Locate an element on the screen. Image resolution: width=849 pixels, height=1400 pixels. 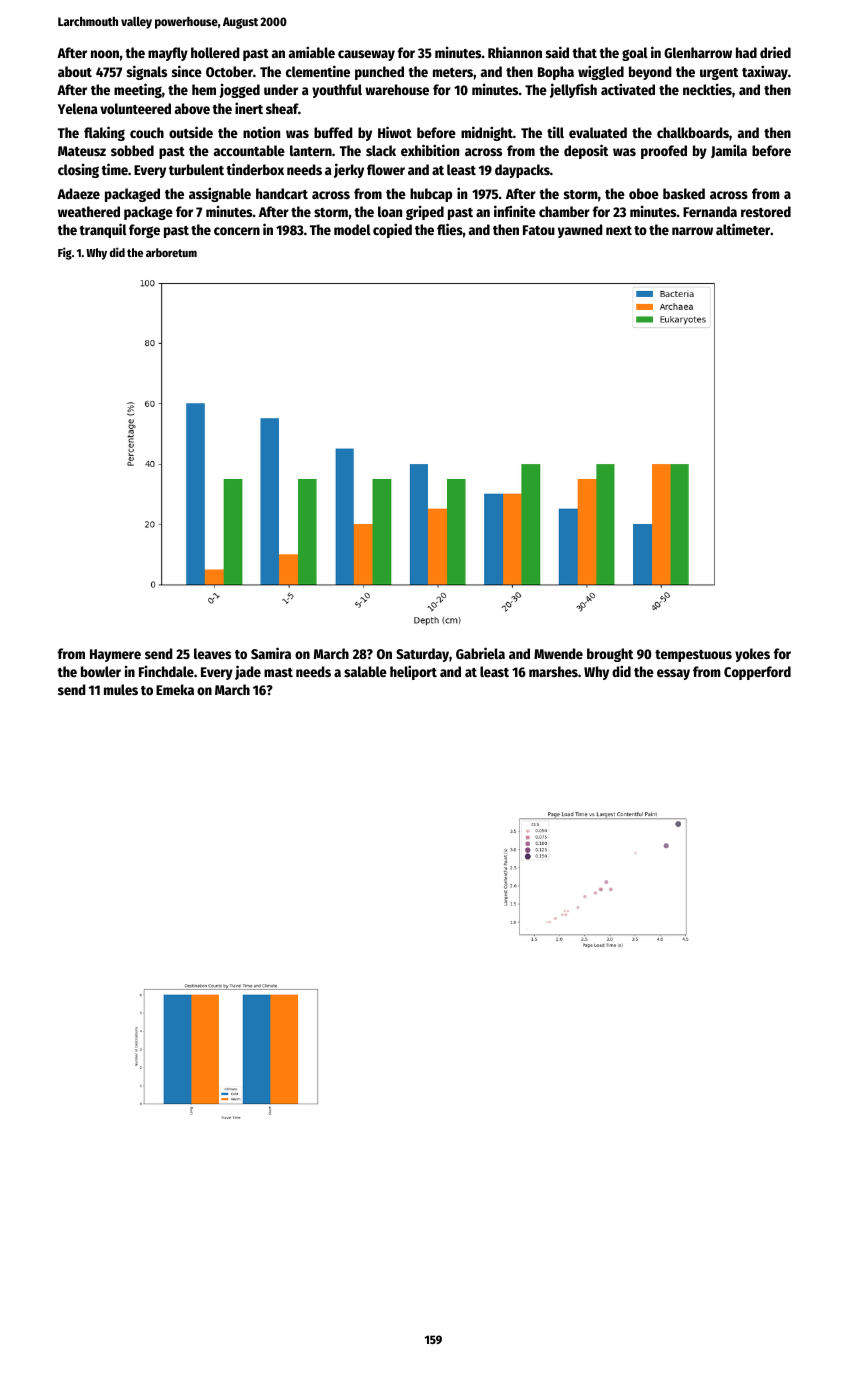
brought is located at coordinates (610, 655).
